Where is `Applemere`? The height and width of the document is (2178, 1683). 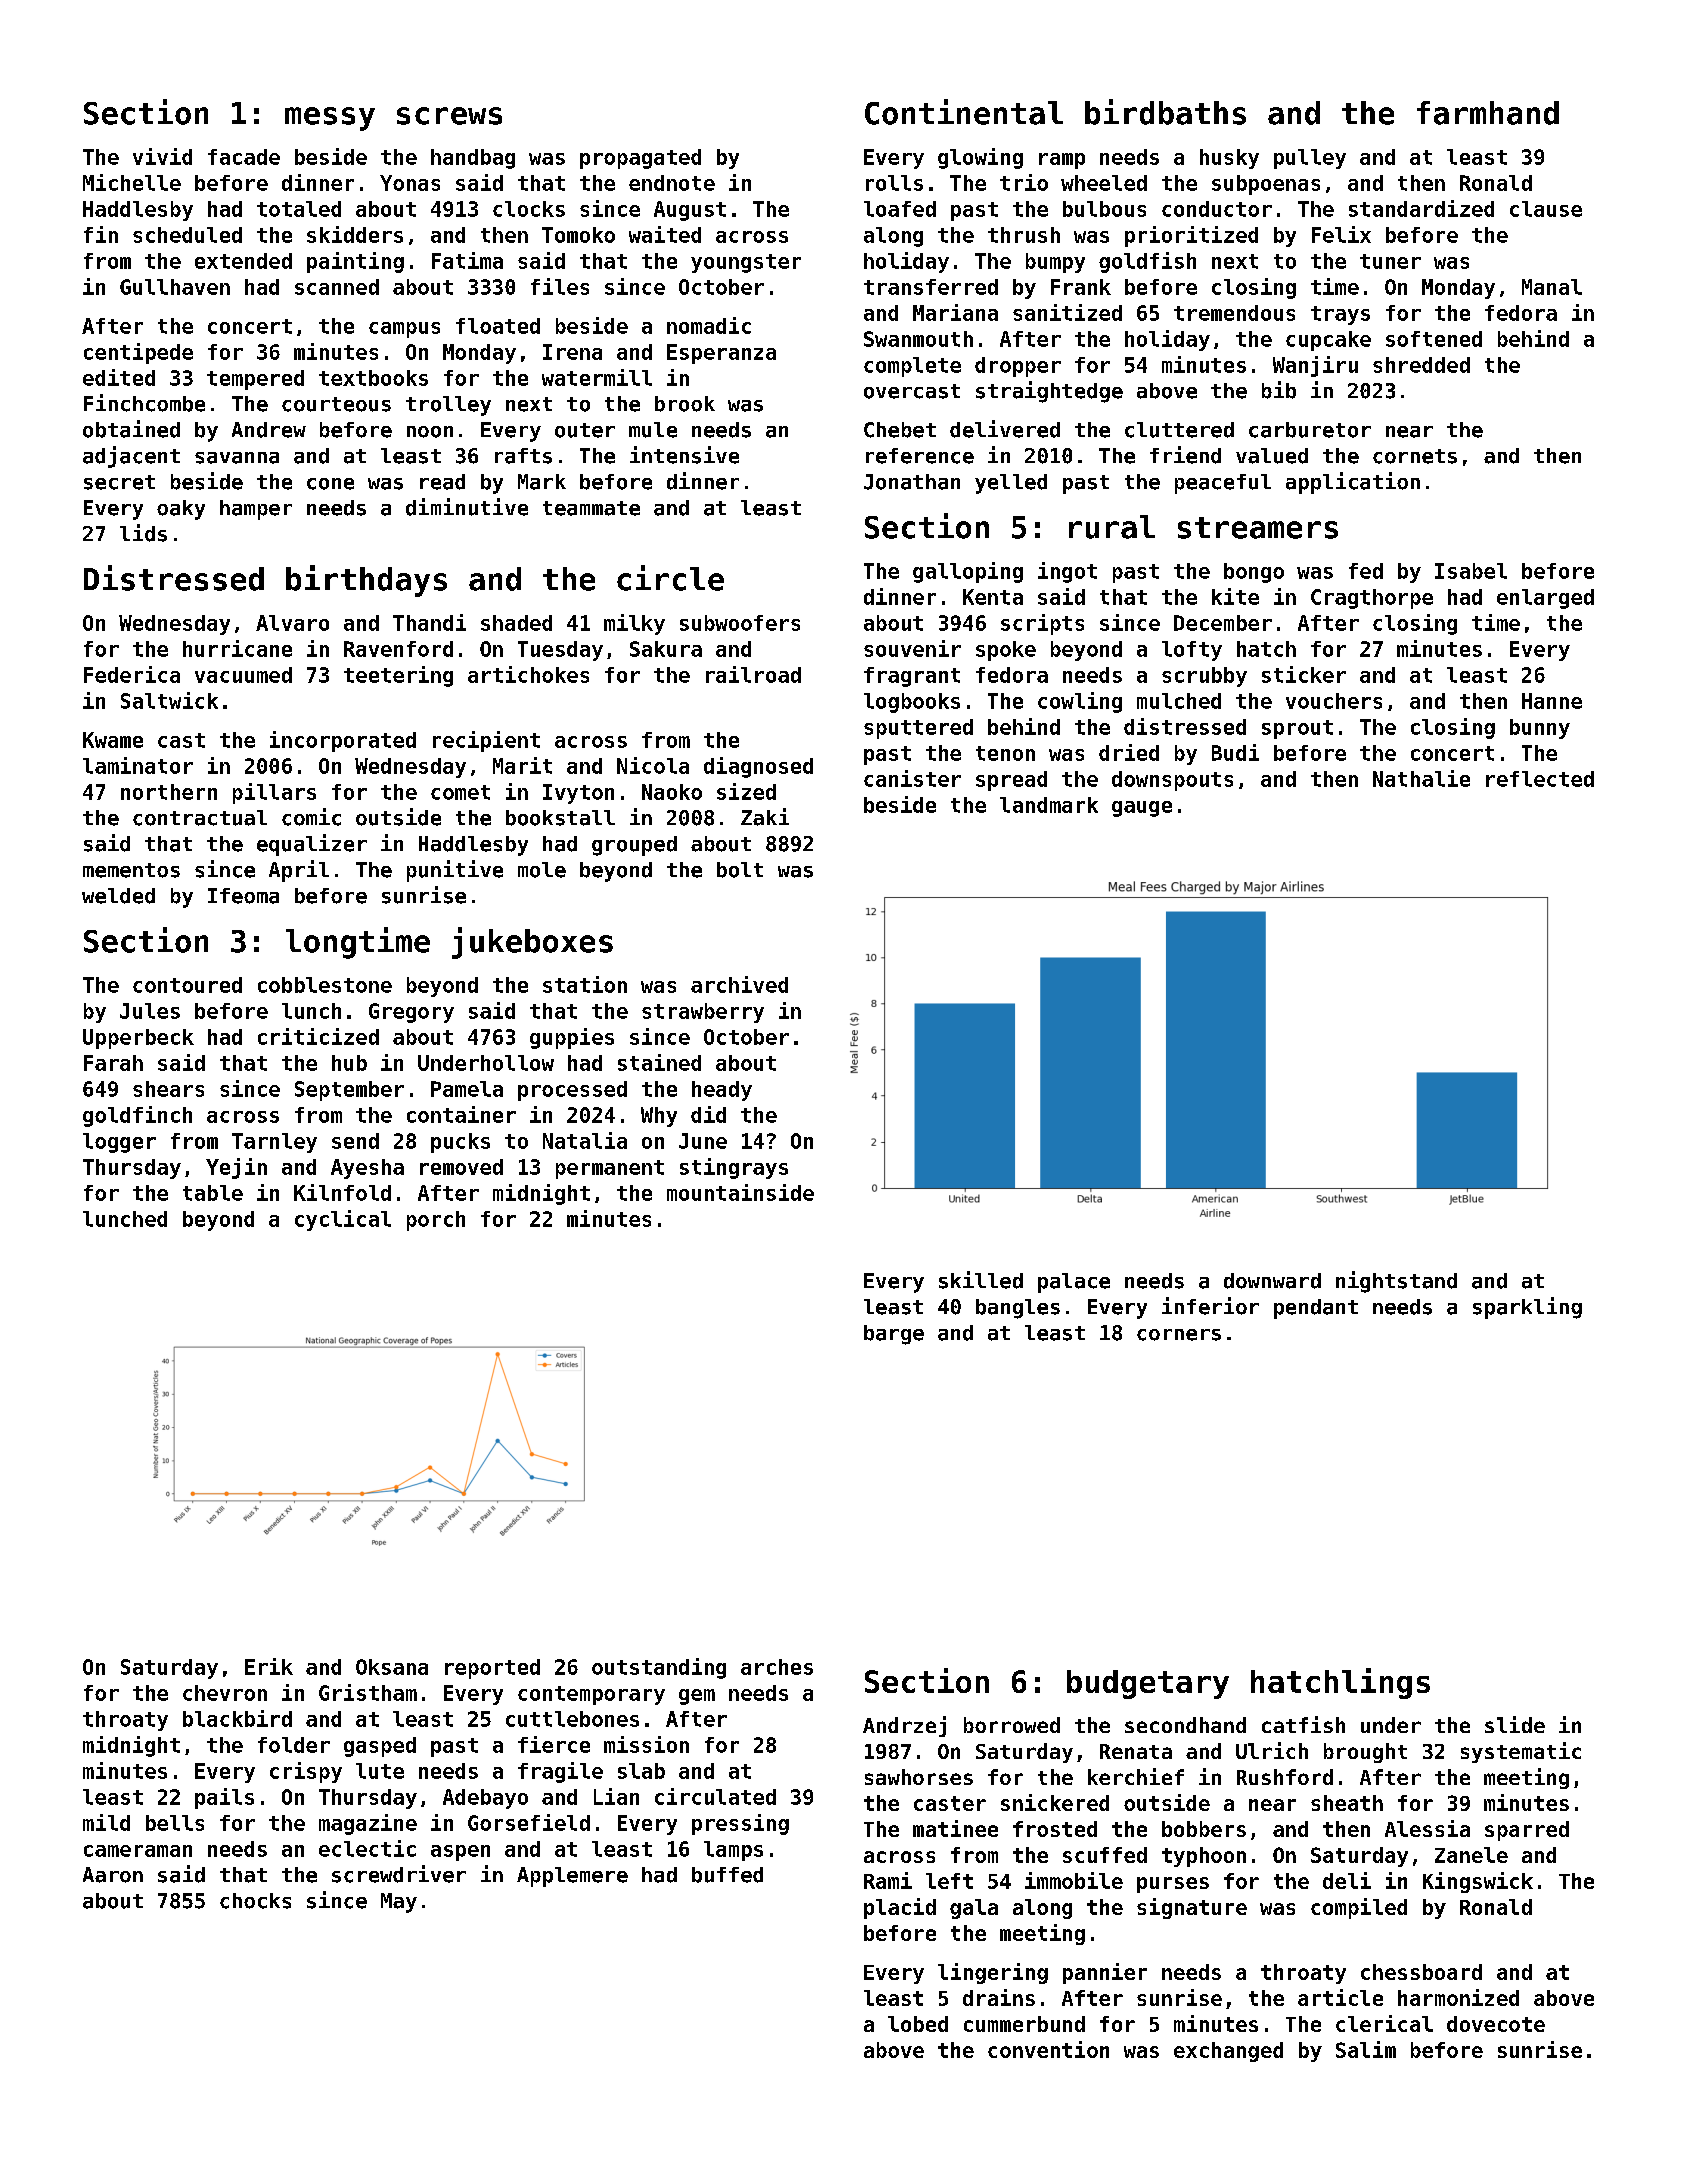 Applemere is located at coordinates (572, 1877).
